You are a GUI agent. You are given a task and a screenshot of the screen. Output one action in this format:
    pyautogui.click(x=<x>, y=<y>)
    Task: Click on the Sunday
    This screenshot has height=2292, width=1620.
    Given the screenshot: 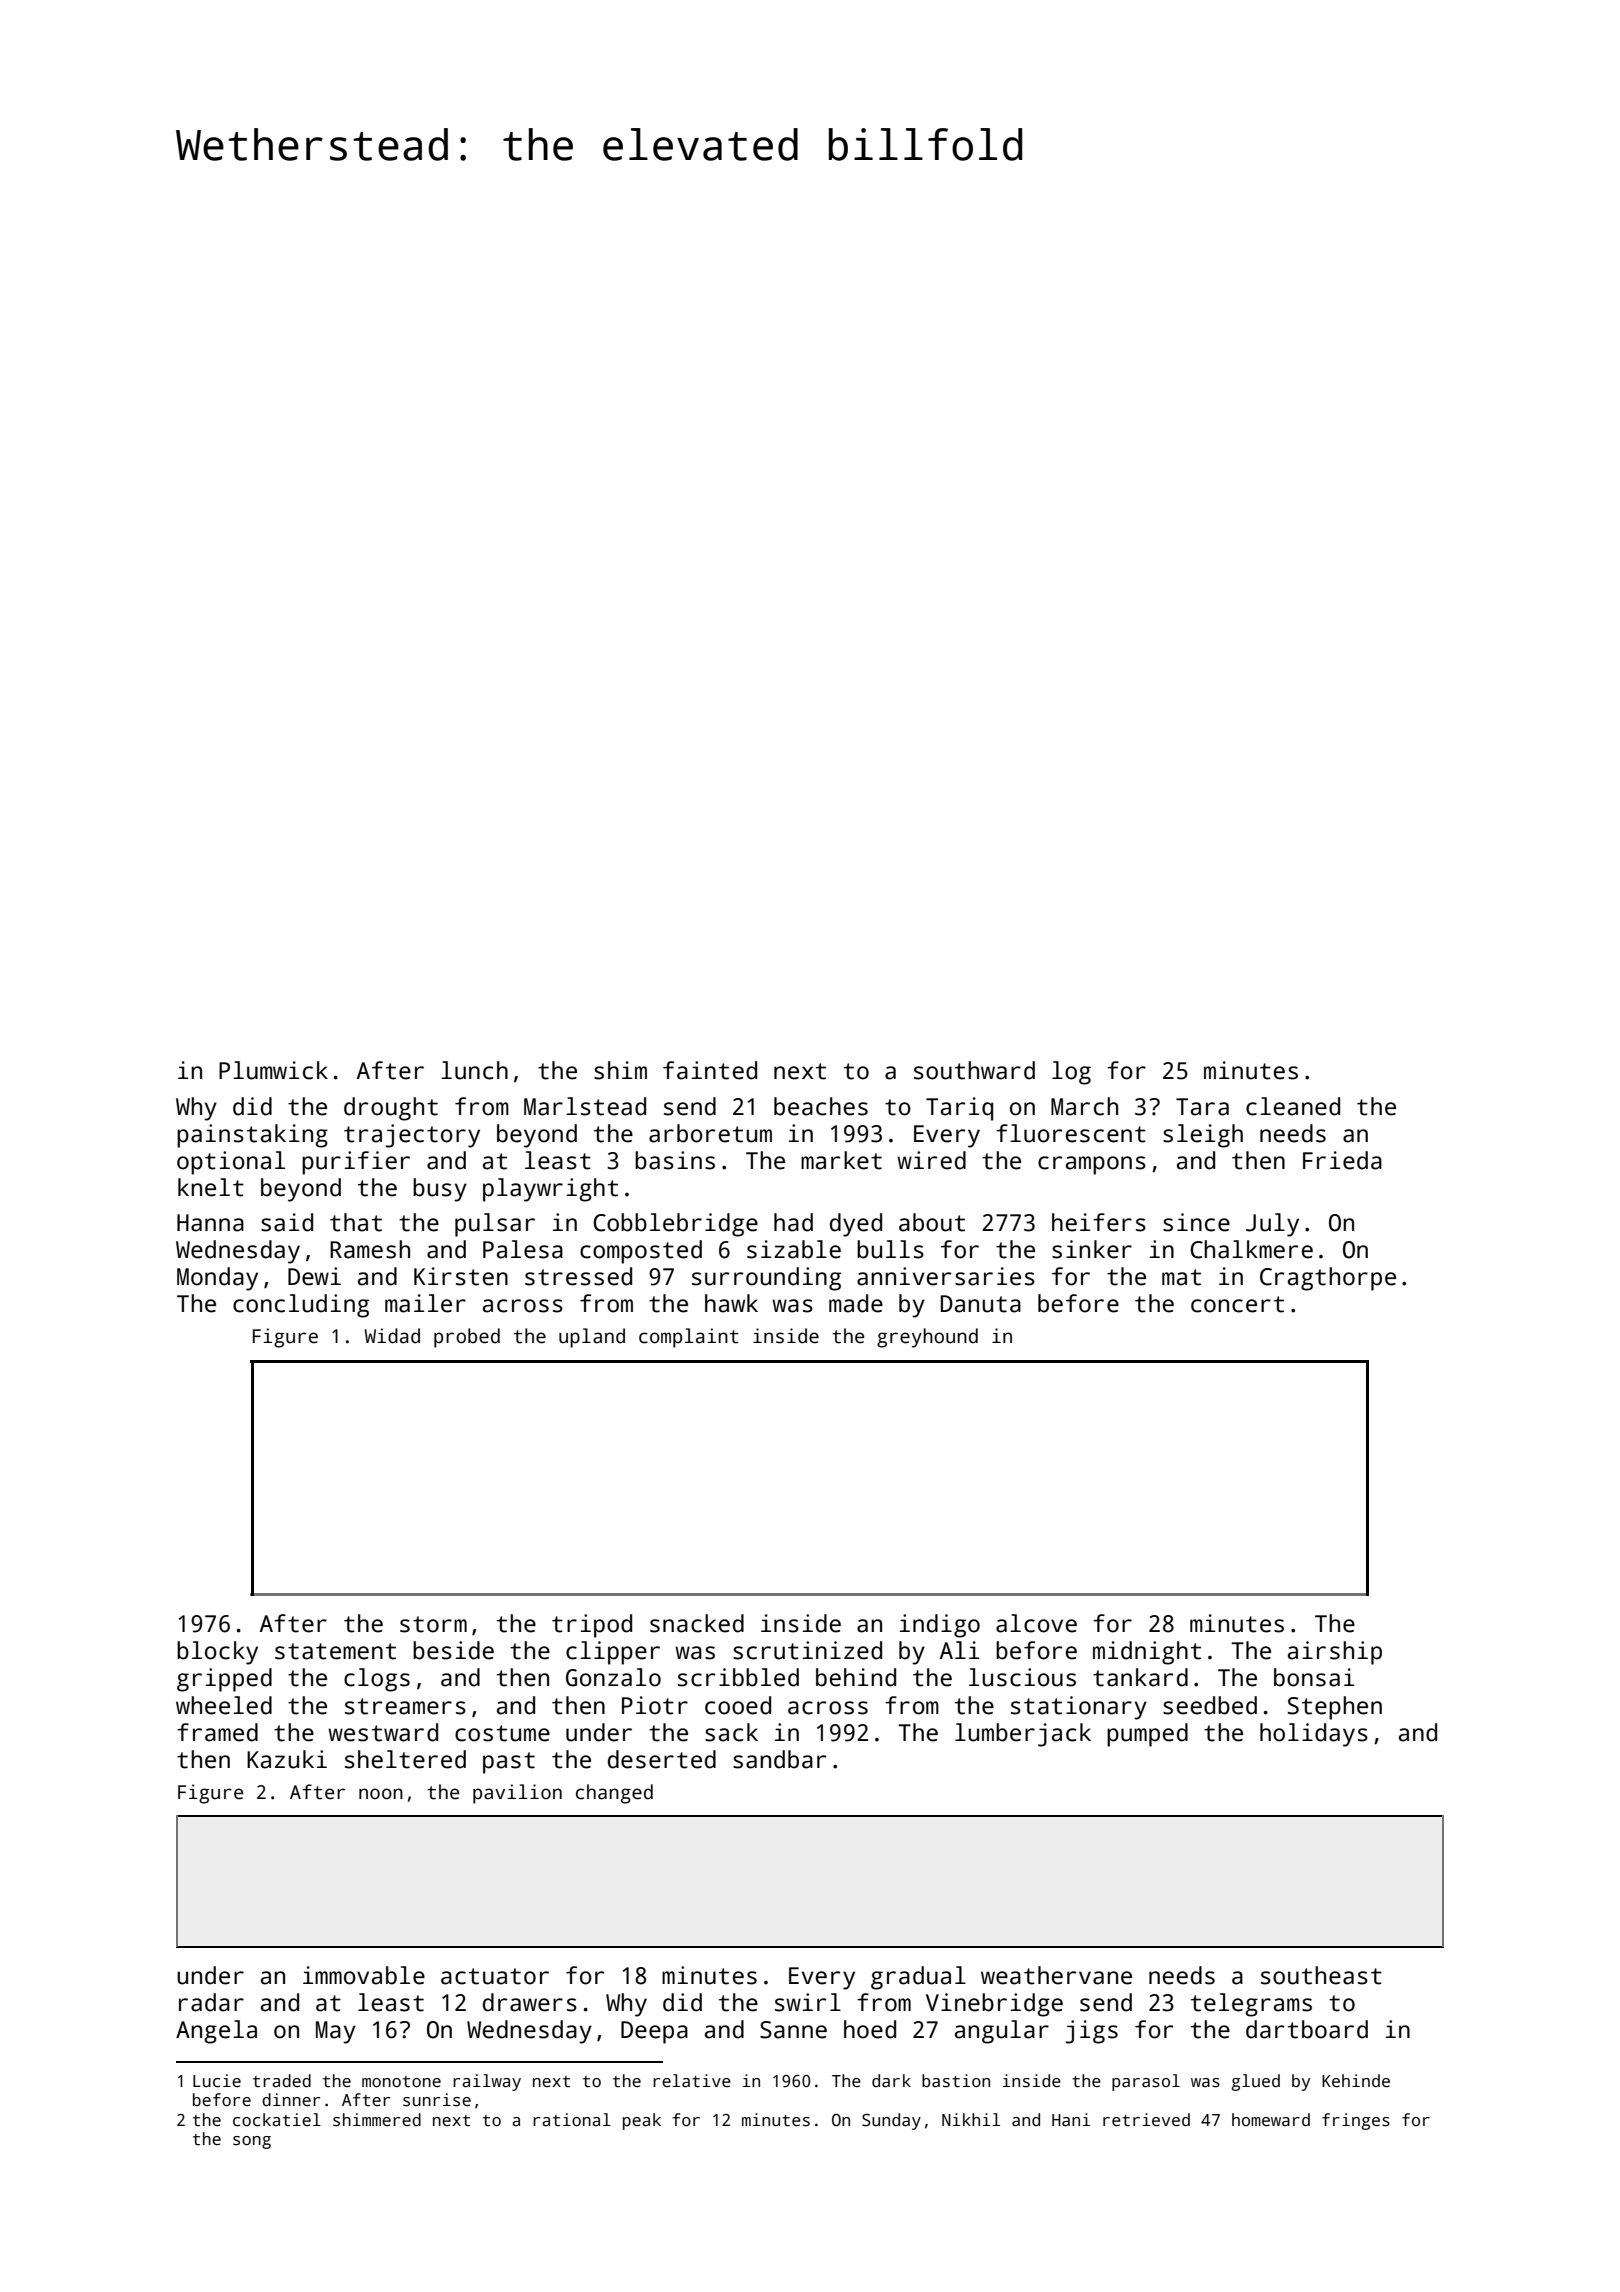 What is the action you would take?
    pyautogui.click(x=891, y=2121)
